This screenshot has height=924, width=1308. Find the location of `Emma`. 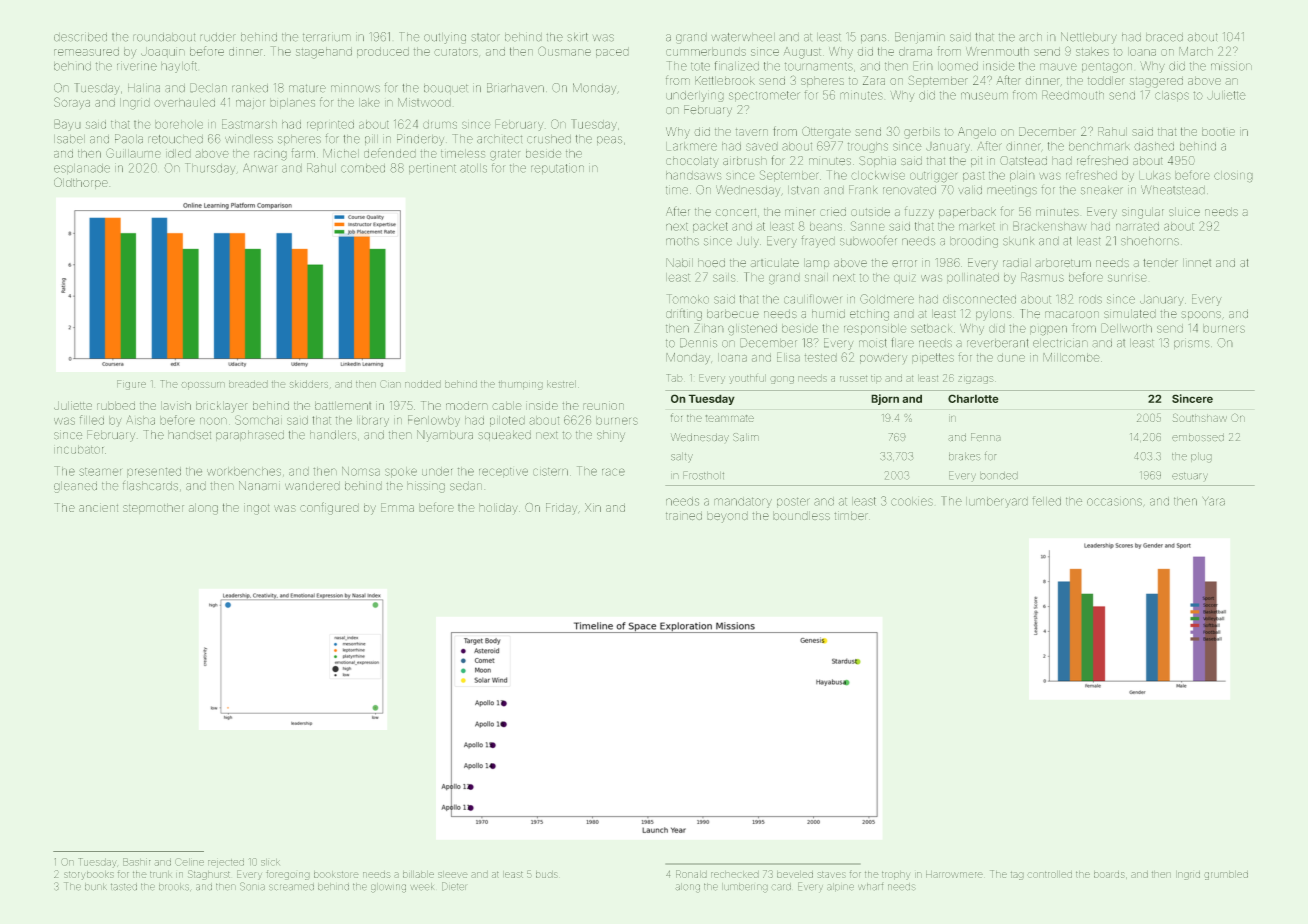

Emma is located at coordinates (397, 507).
